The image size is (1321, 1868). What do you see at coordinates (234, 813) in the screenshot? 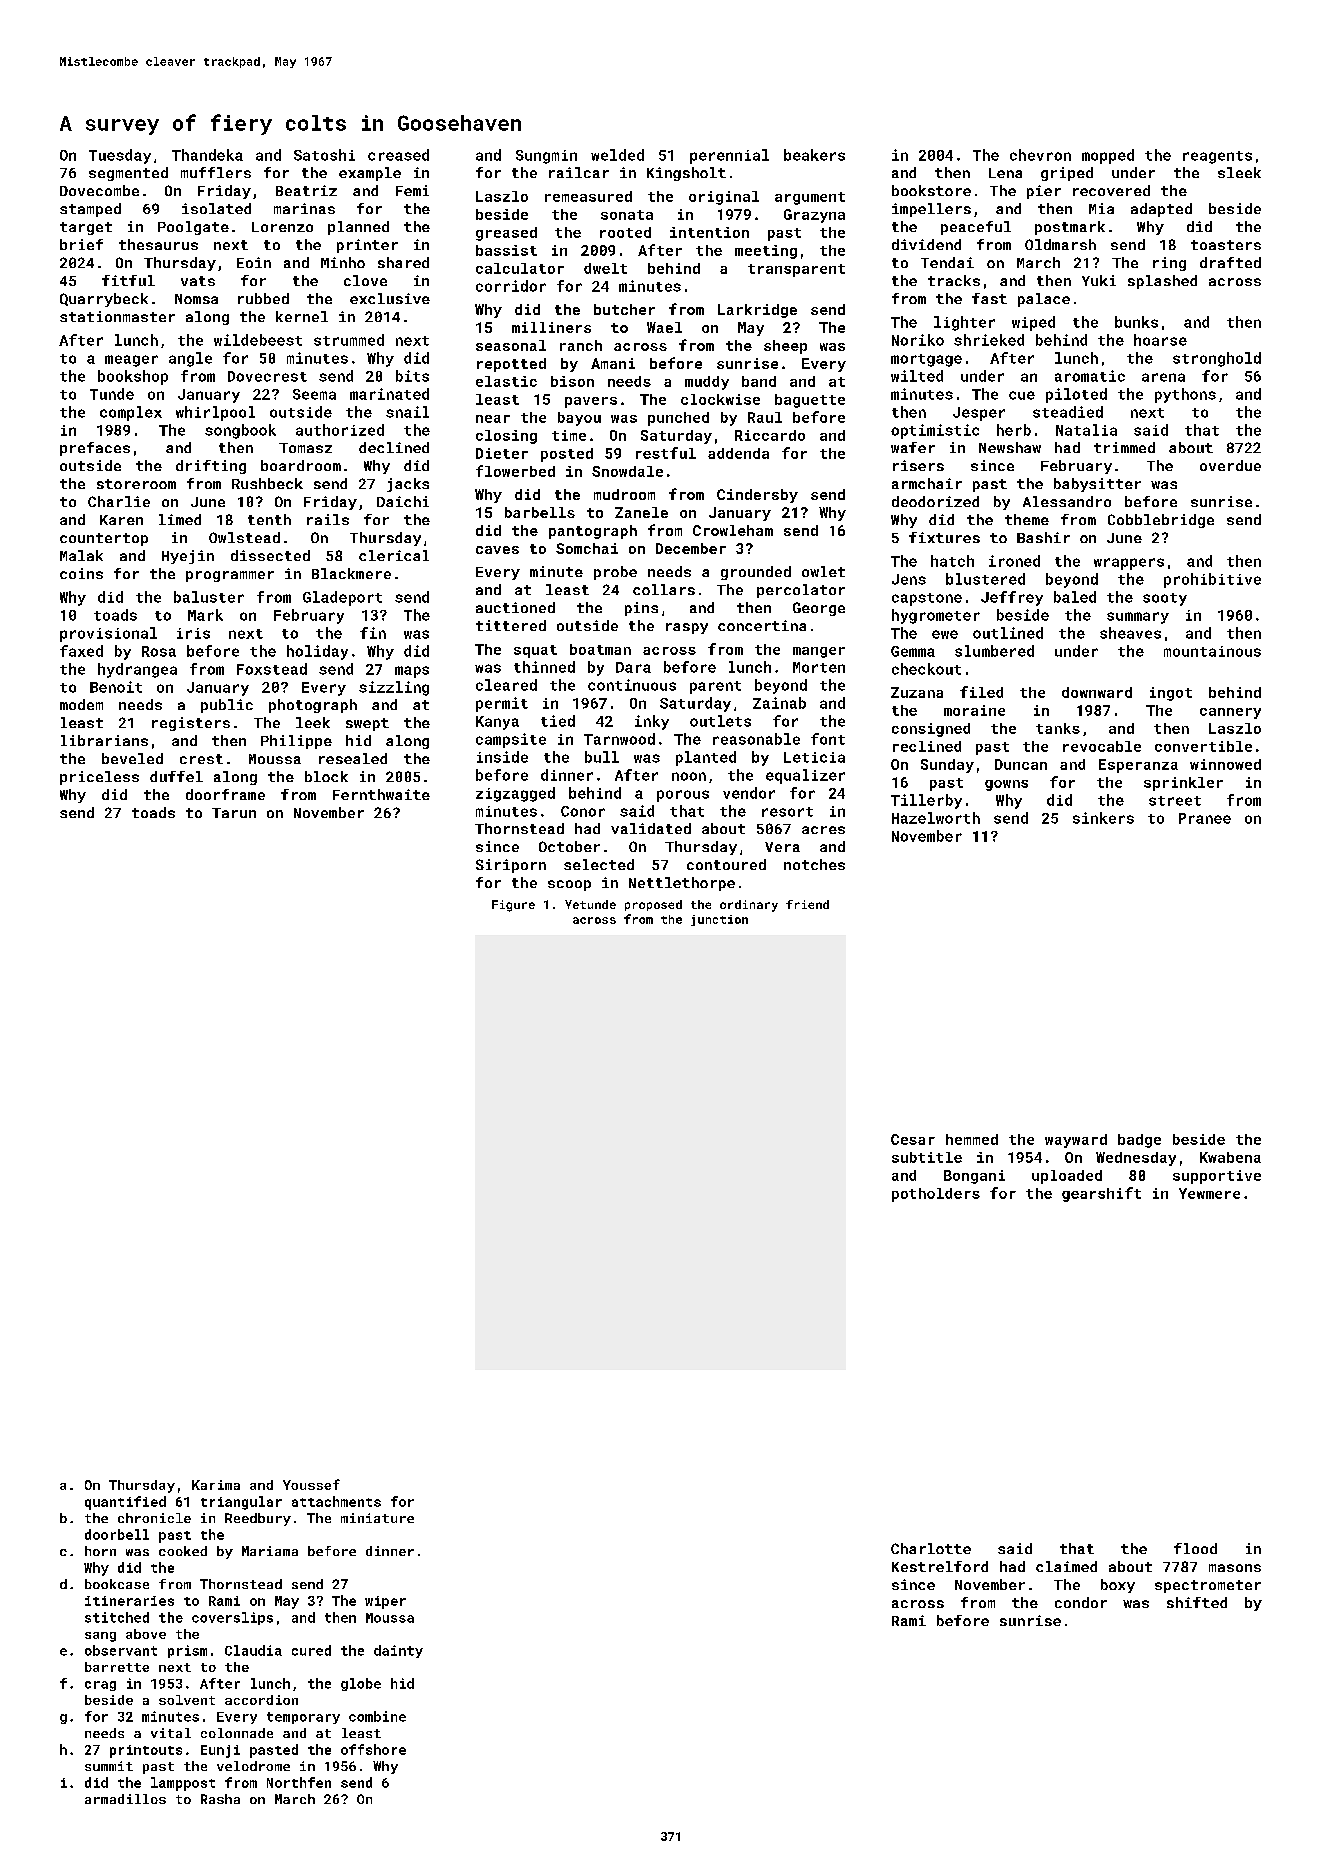
I see `Tarun` at bounding box center [234, 813].
